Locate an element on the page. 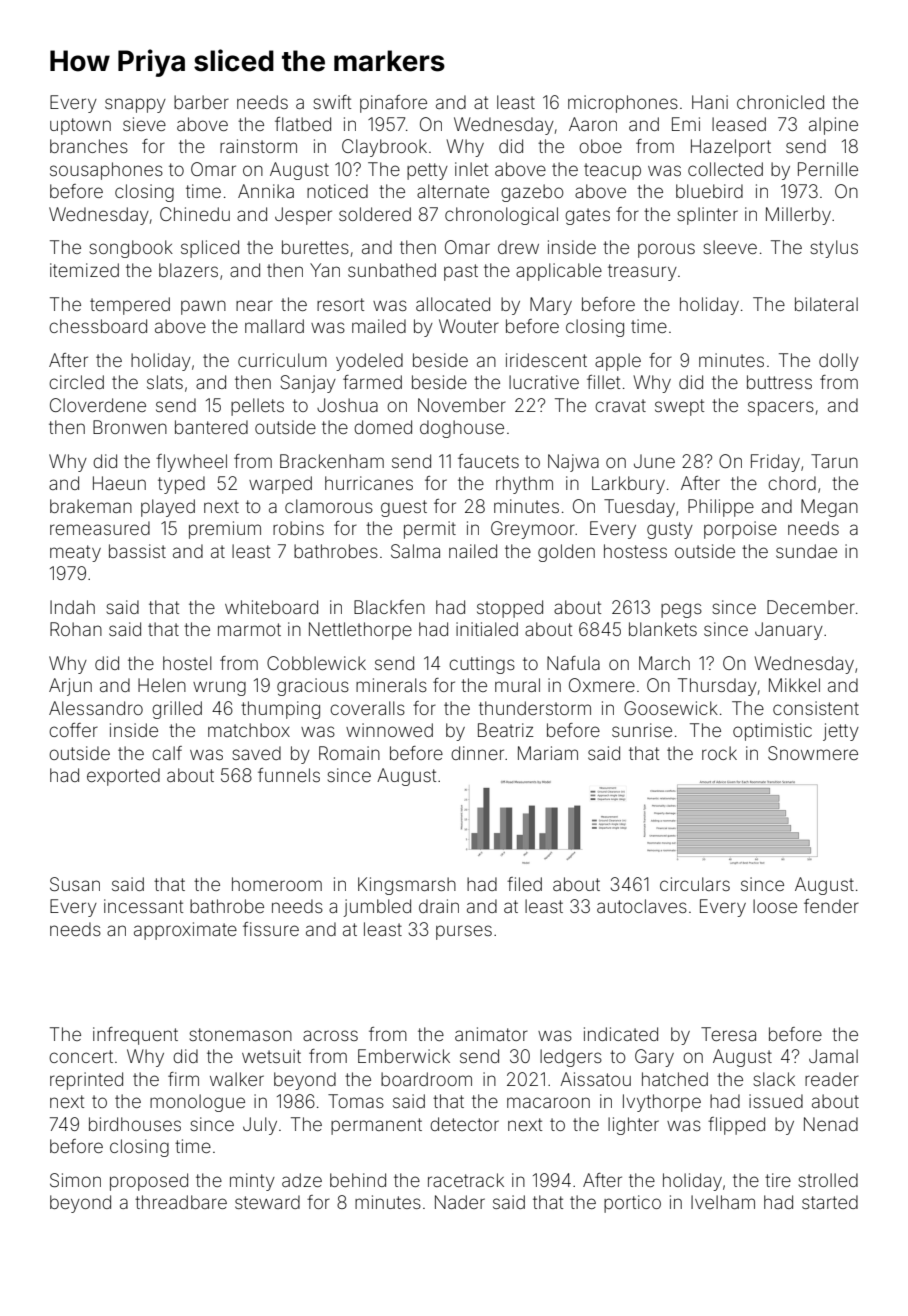  portico is located at coordinates (632, 1204).
